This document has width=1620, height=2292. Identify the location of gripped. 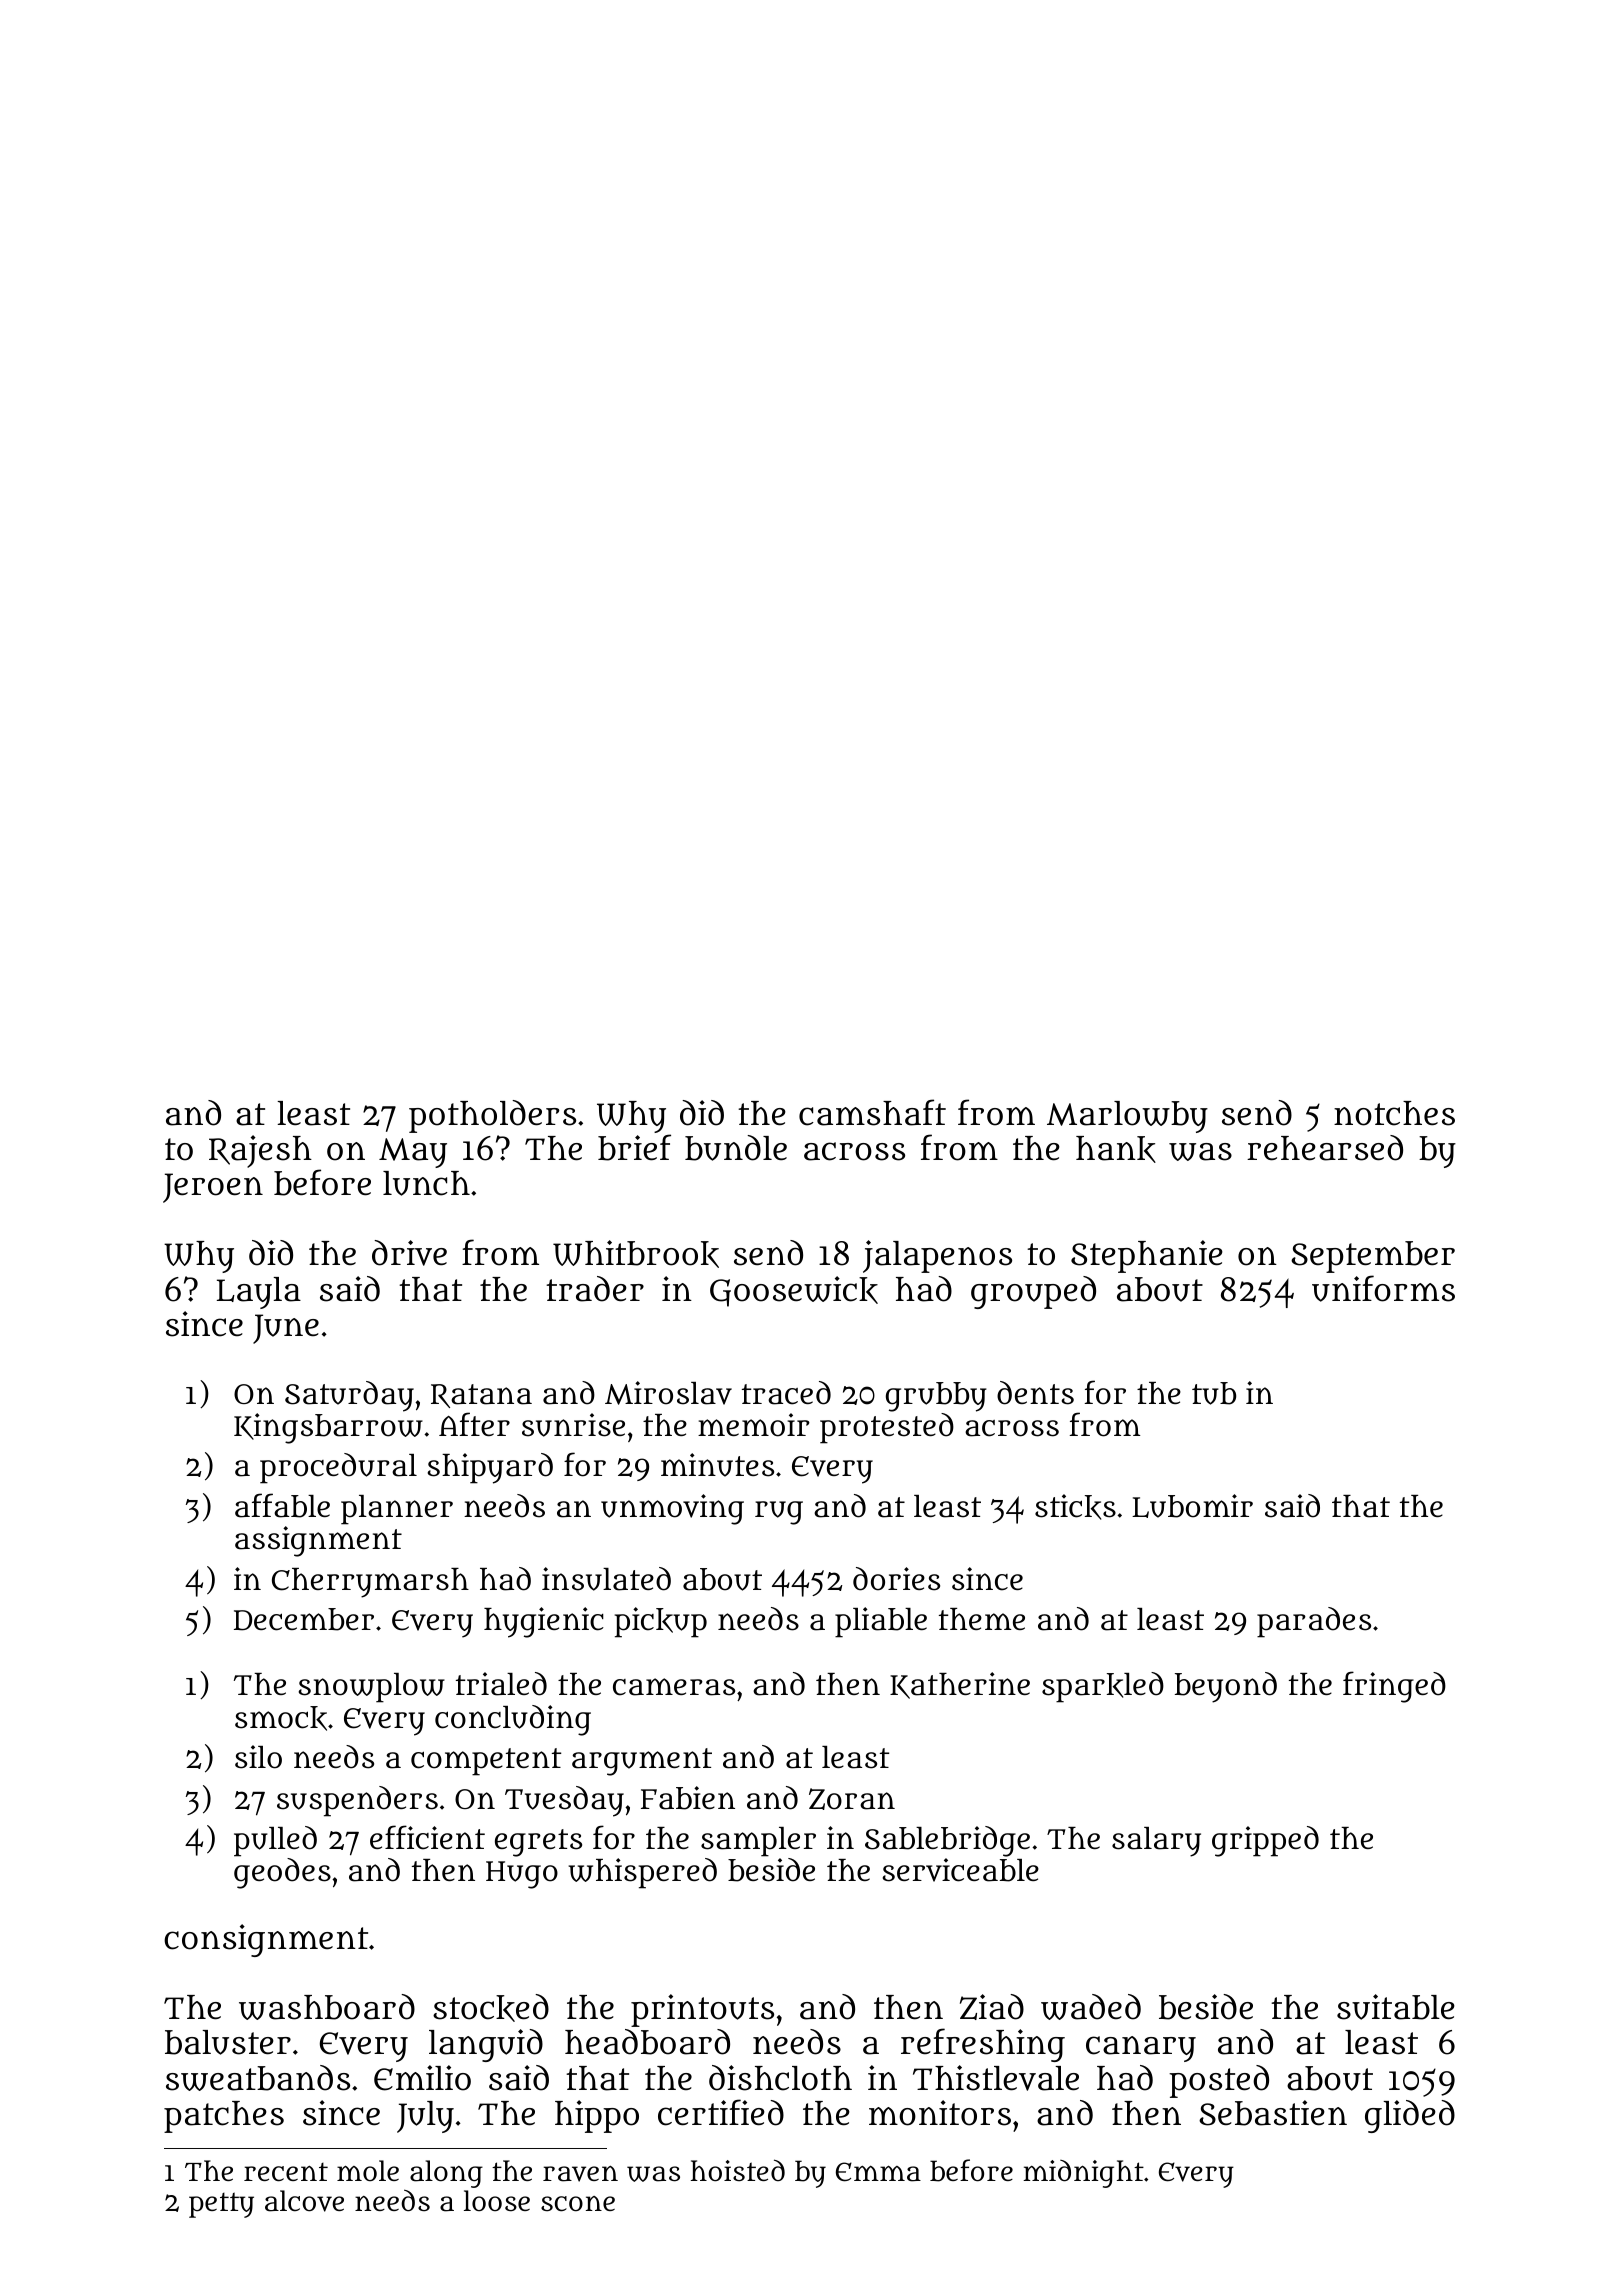
(1265, 1841).
